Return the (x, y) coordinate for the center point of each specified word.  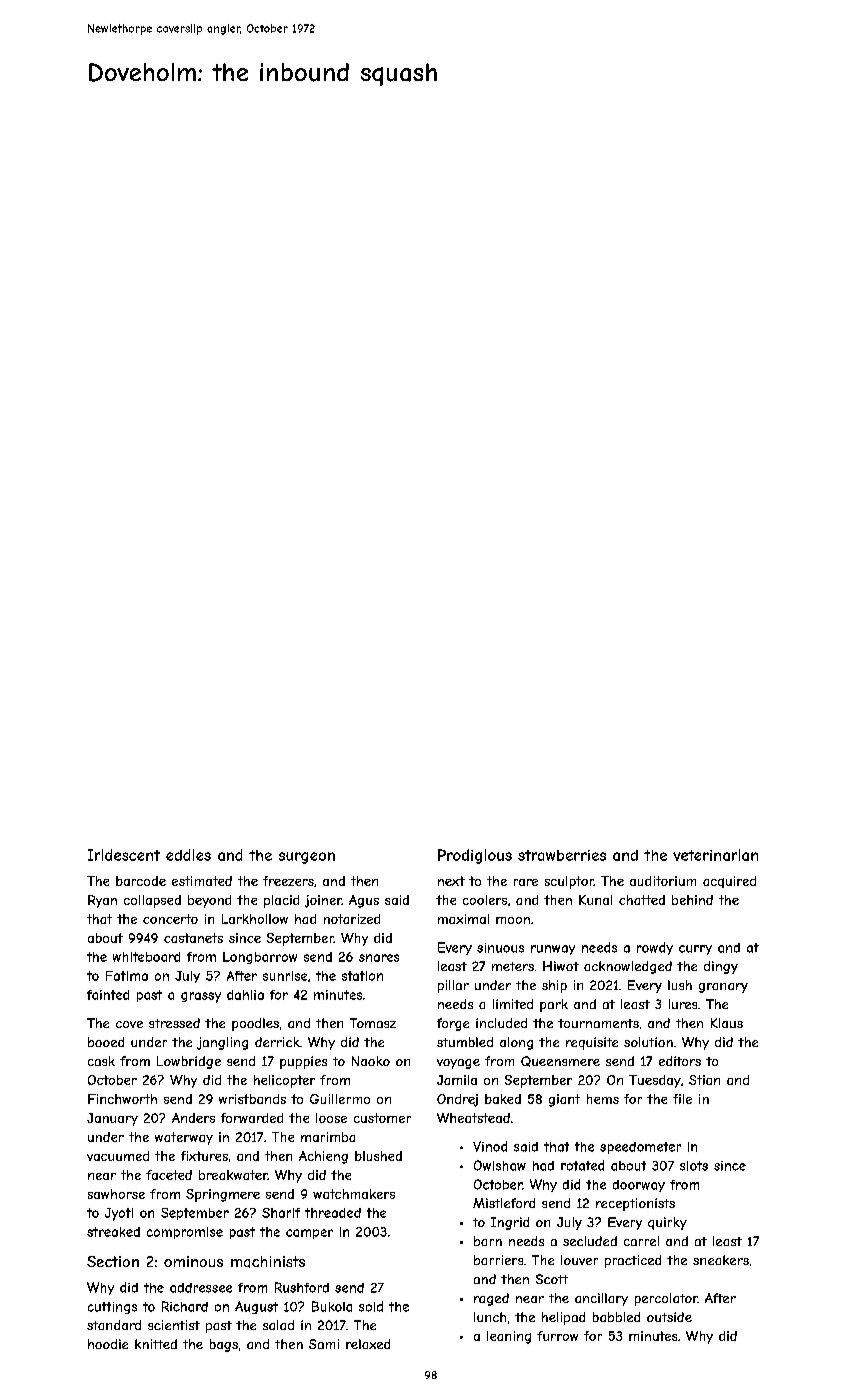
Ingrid (510, 1223)
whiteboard (146, 957)
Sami (324, 1344)
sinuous (500, 948)
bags (224, 1345)
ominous (193, 1261)
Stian (704, 1080)
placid (281, 901)
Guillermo (340, 1099)
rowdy (655, 948)
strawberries (562, 855)
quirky (667, 1223)
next (451, 881)
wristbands (252, 1099)
